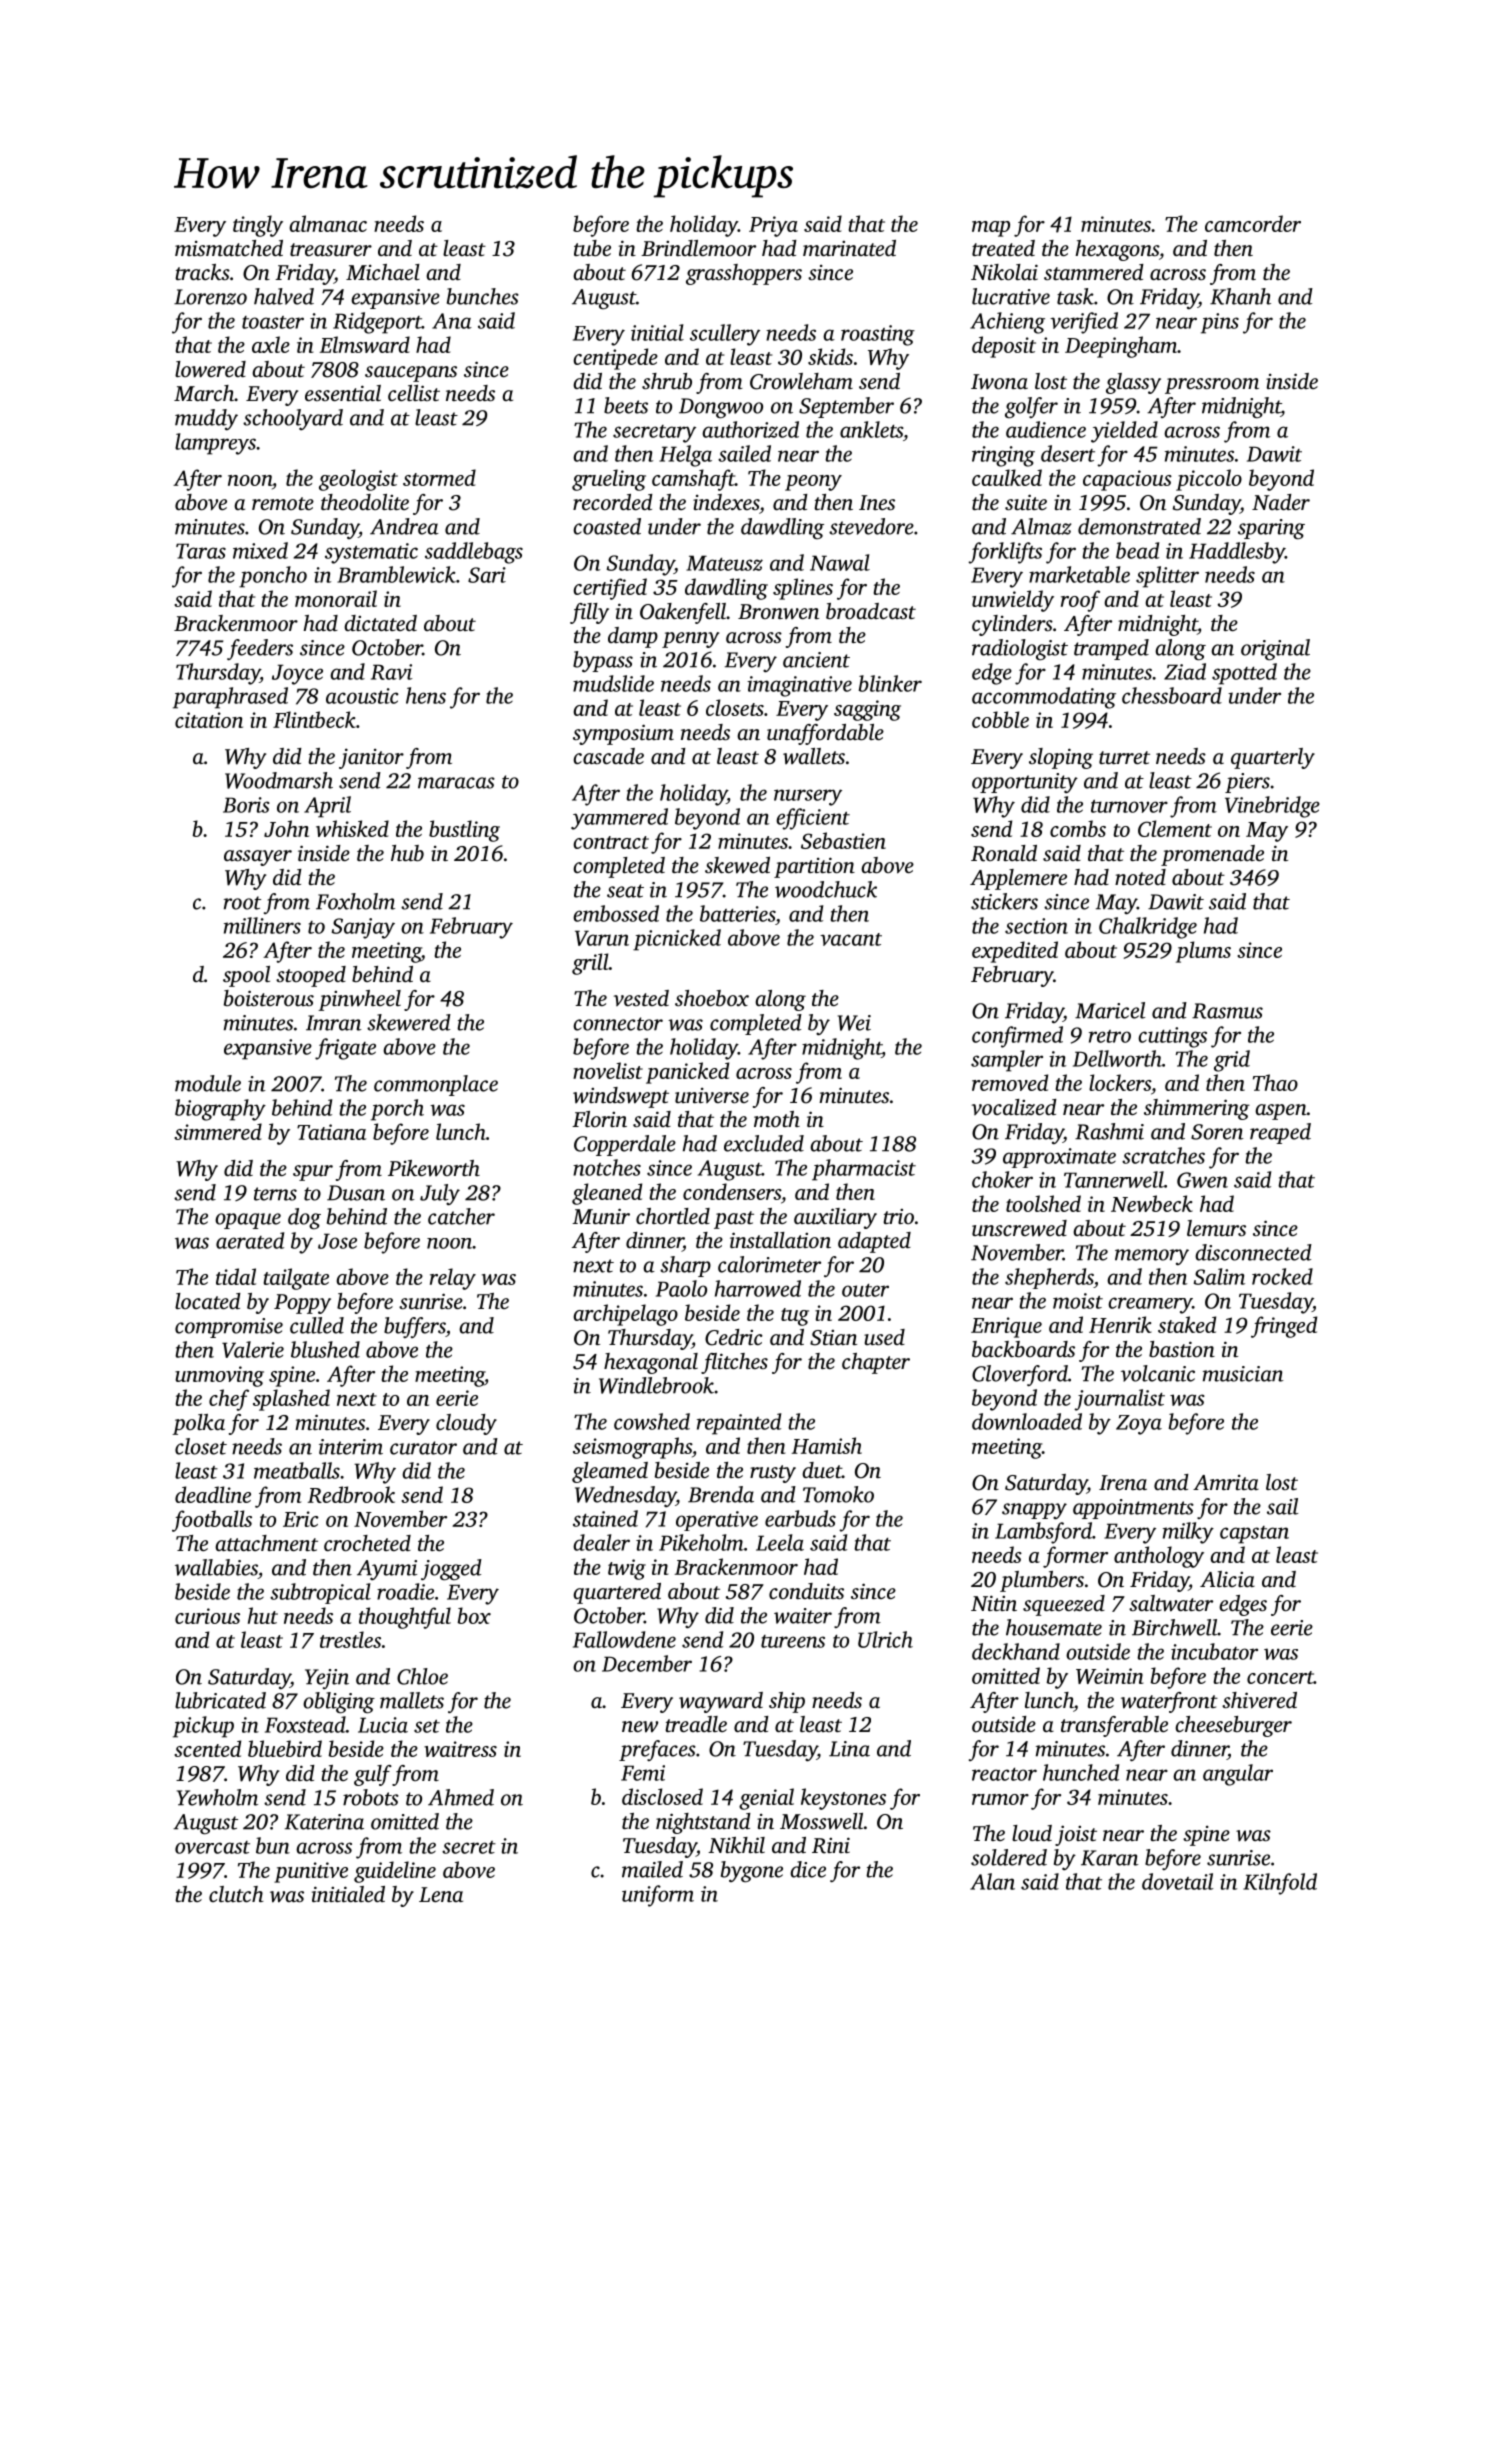 The height and width of the document is (2464, 1496). I want to click on robots, so click(371, 1797).
